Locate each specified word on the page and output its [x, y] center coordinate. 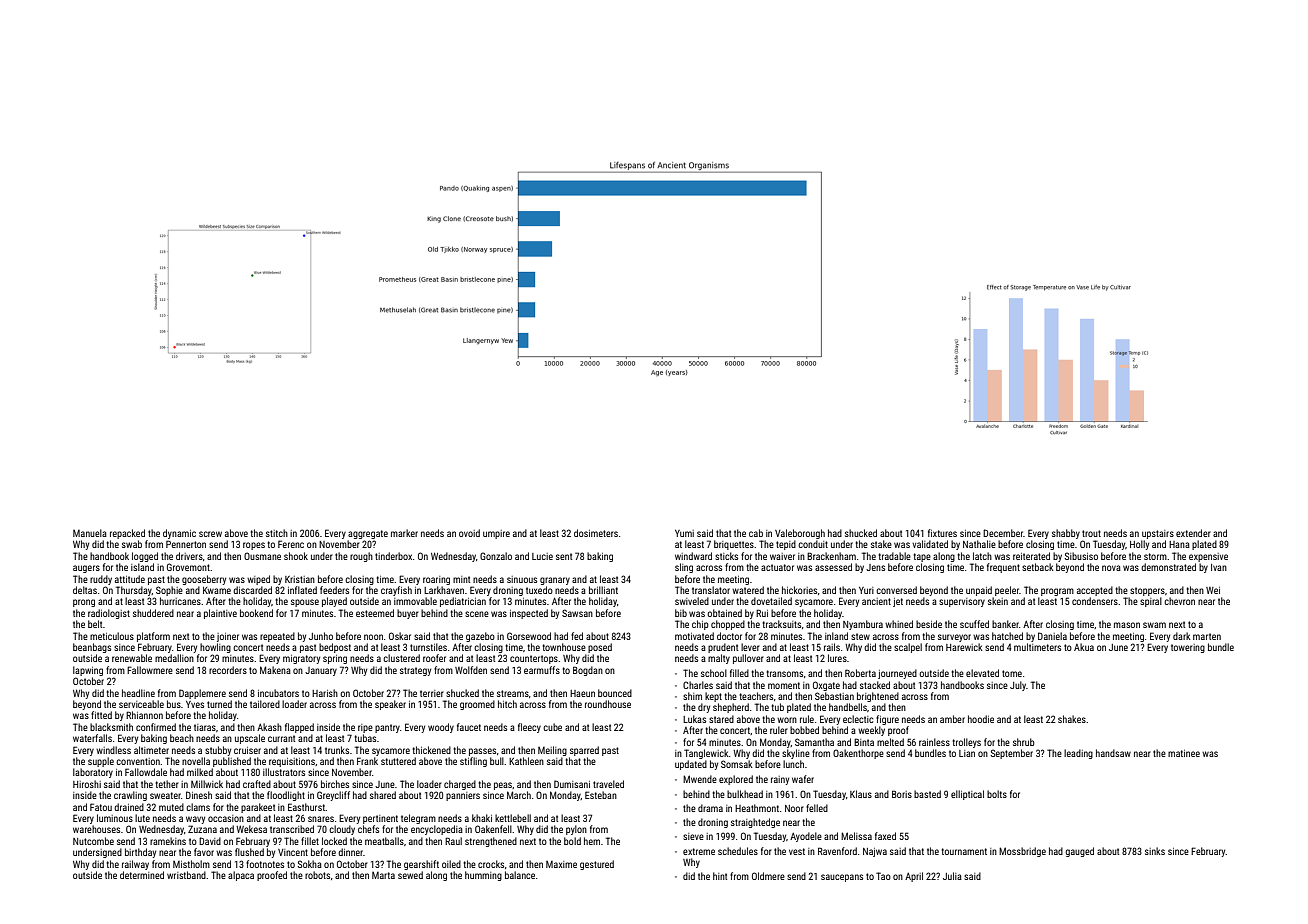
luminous [115, 818]
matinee [1184, 753]
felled [817, 808]
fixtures [942, 533]
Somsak [737, 764]
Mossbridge [1022, 852]
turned [219, 704]
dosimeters [596, 533]
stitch [277, 533]
